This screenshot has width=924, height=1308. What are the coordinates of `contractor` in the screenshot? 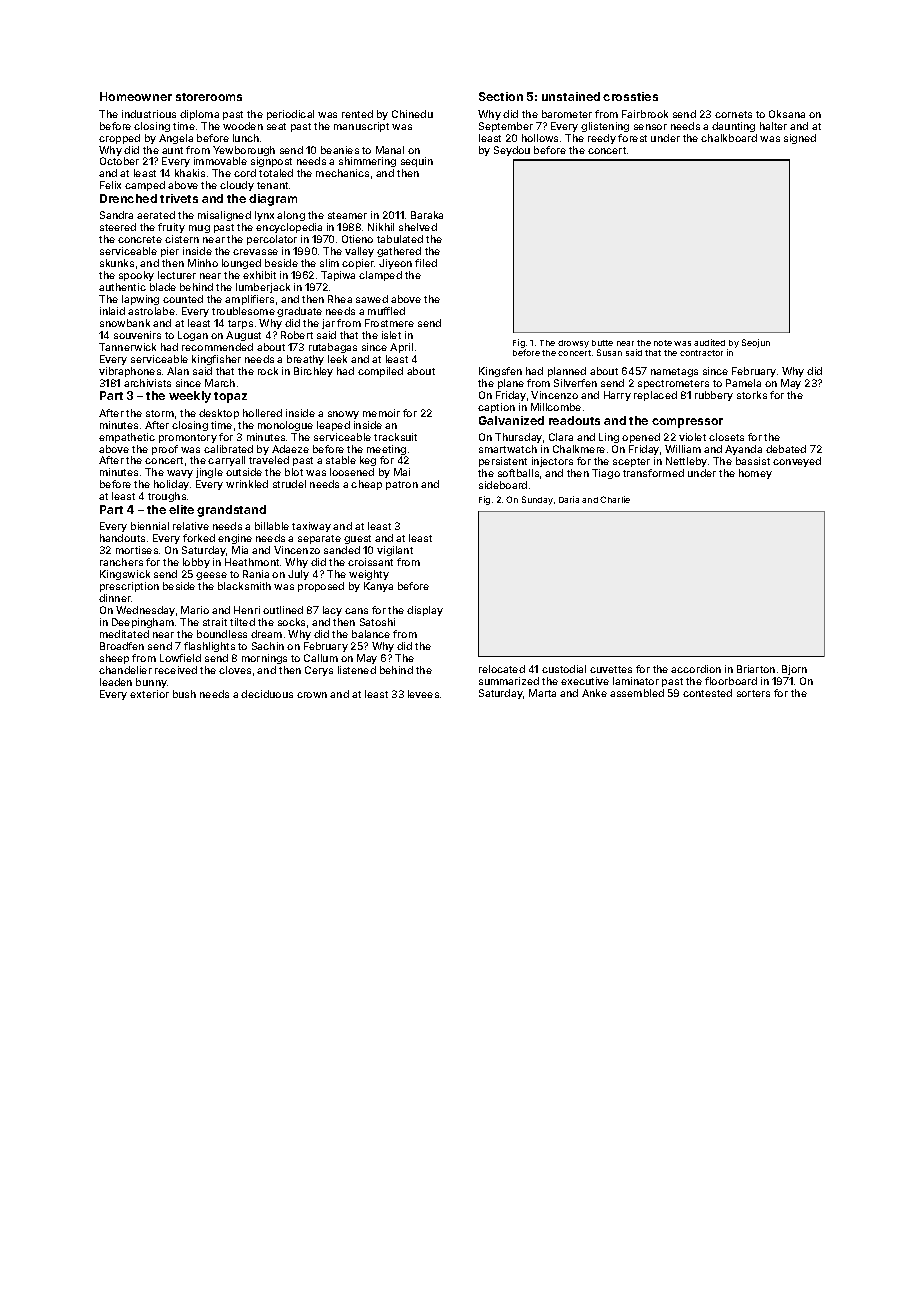 It's located at (701, 353).
